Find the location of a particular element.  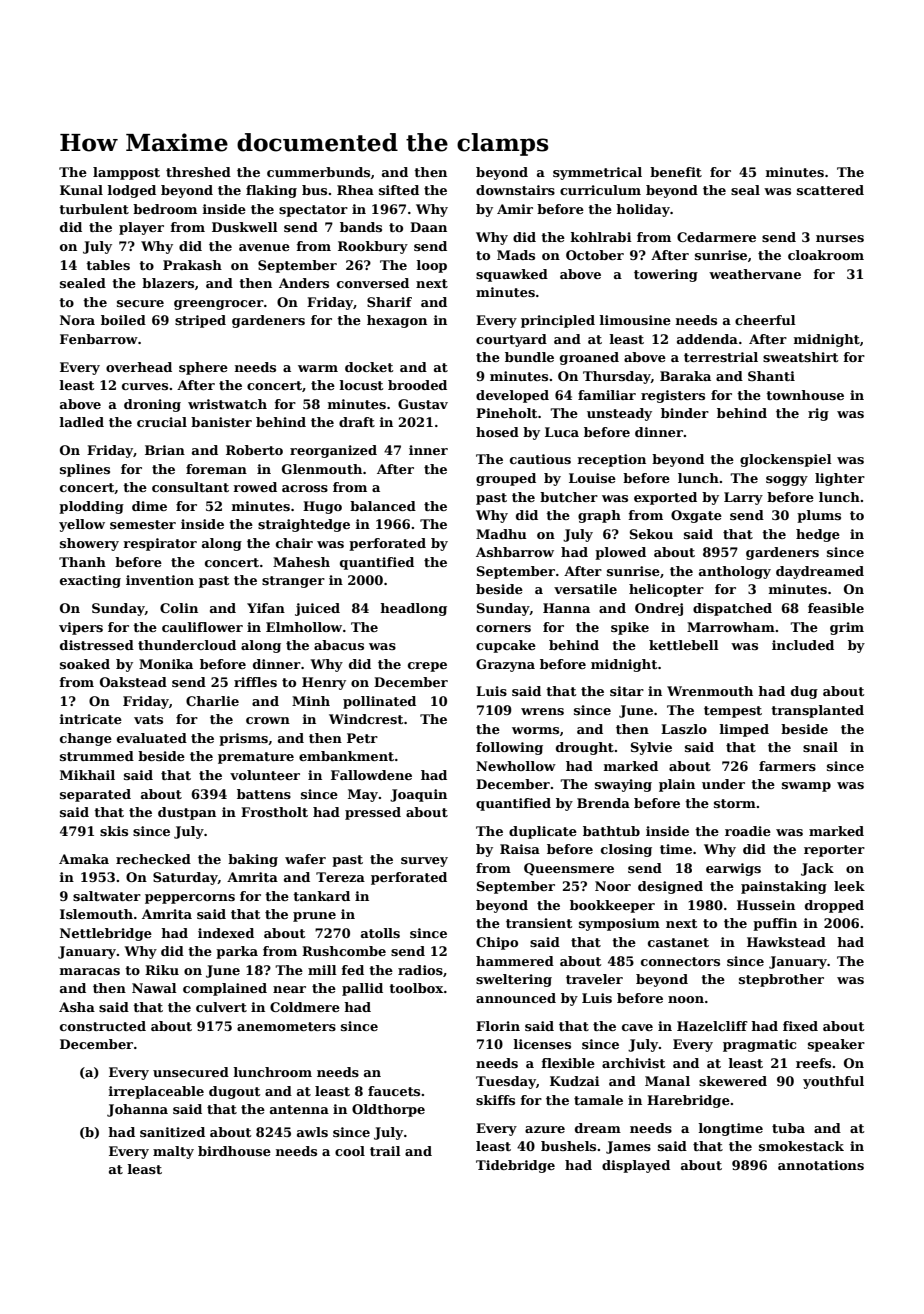

player is located at coordinates (141, 228).
